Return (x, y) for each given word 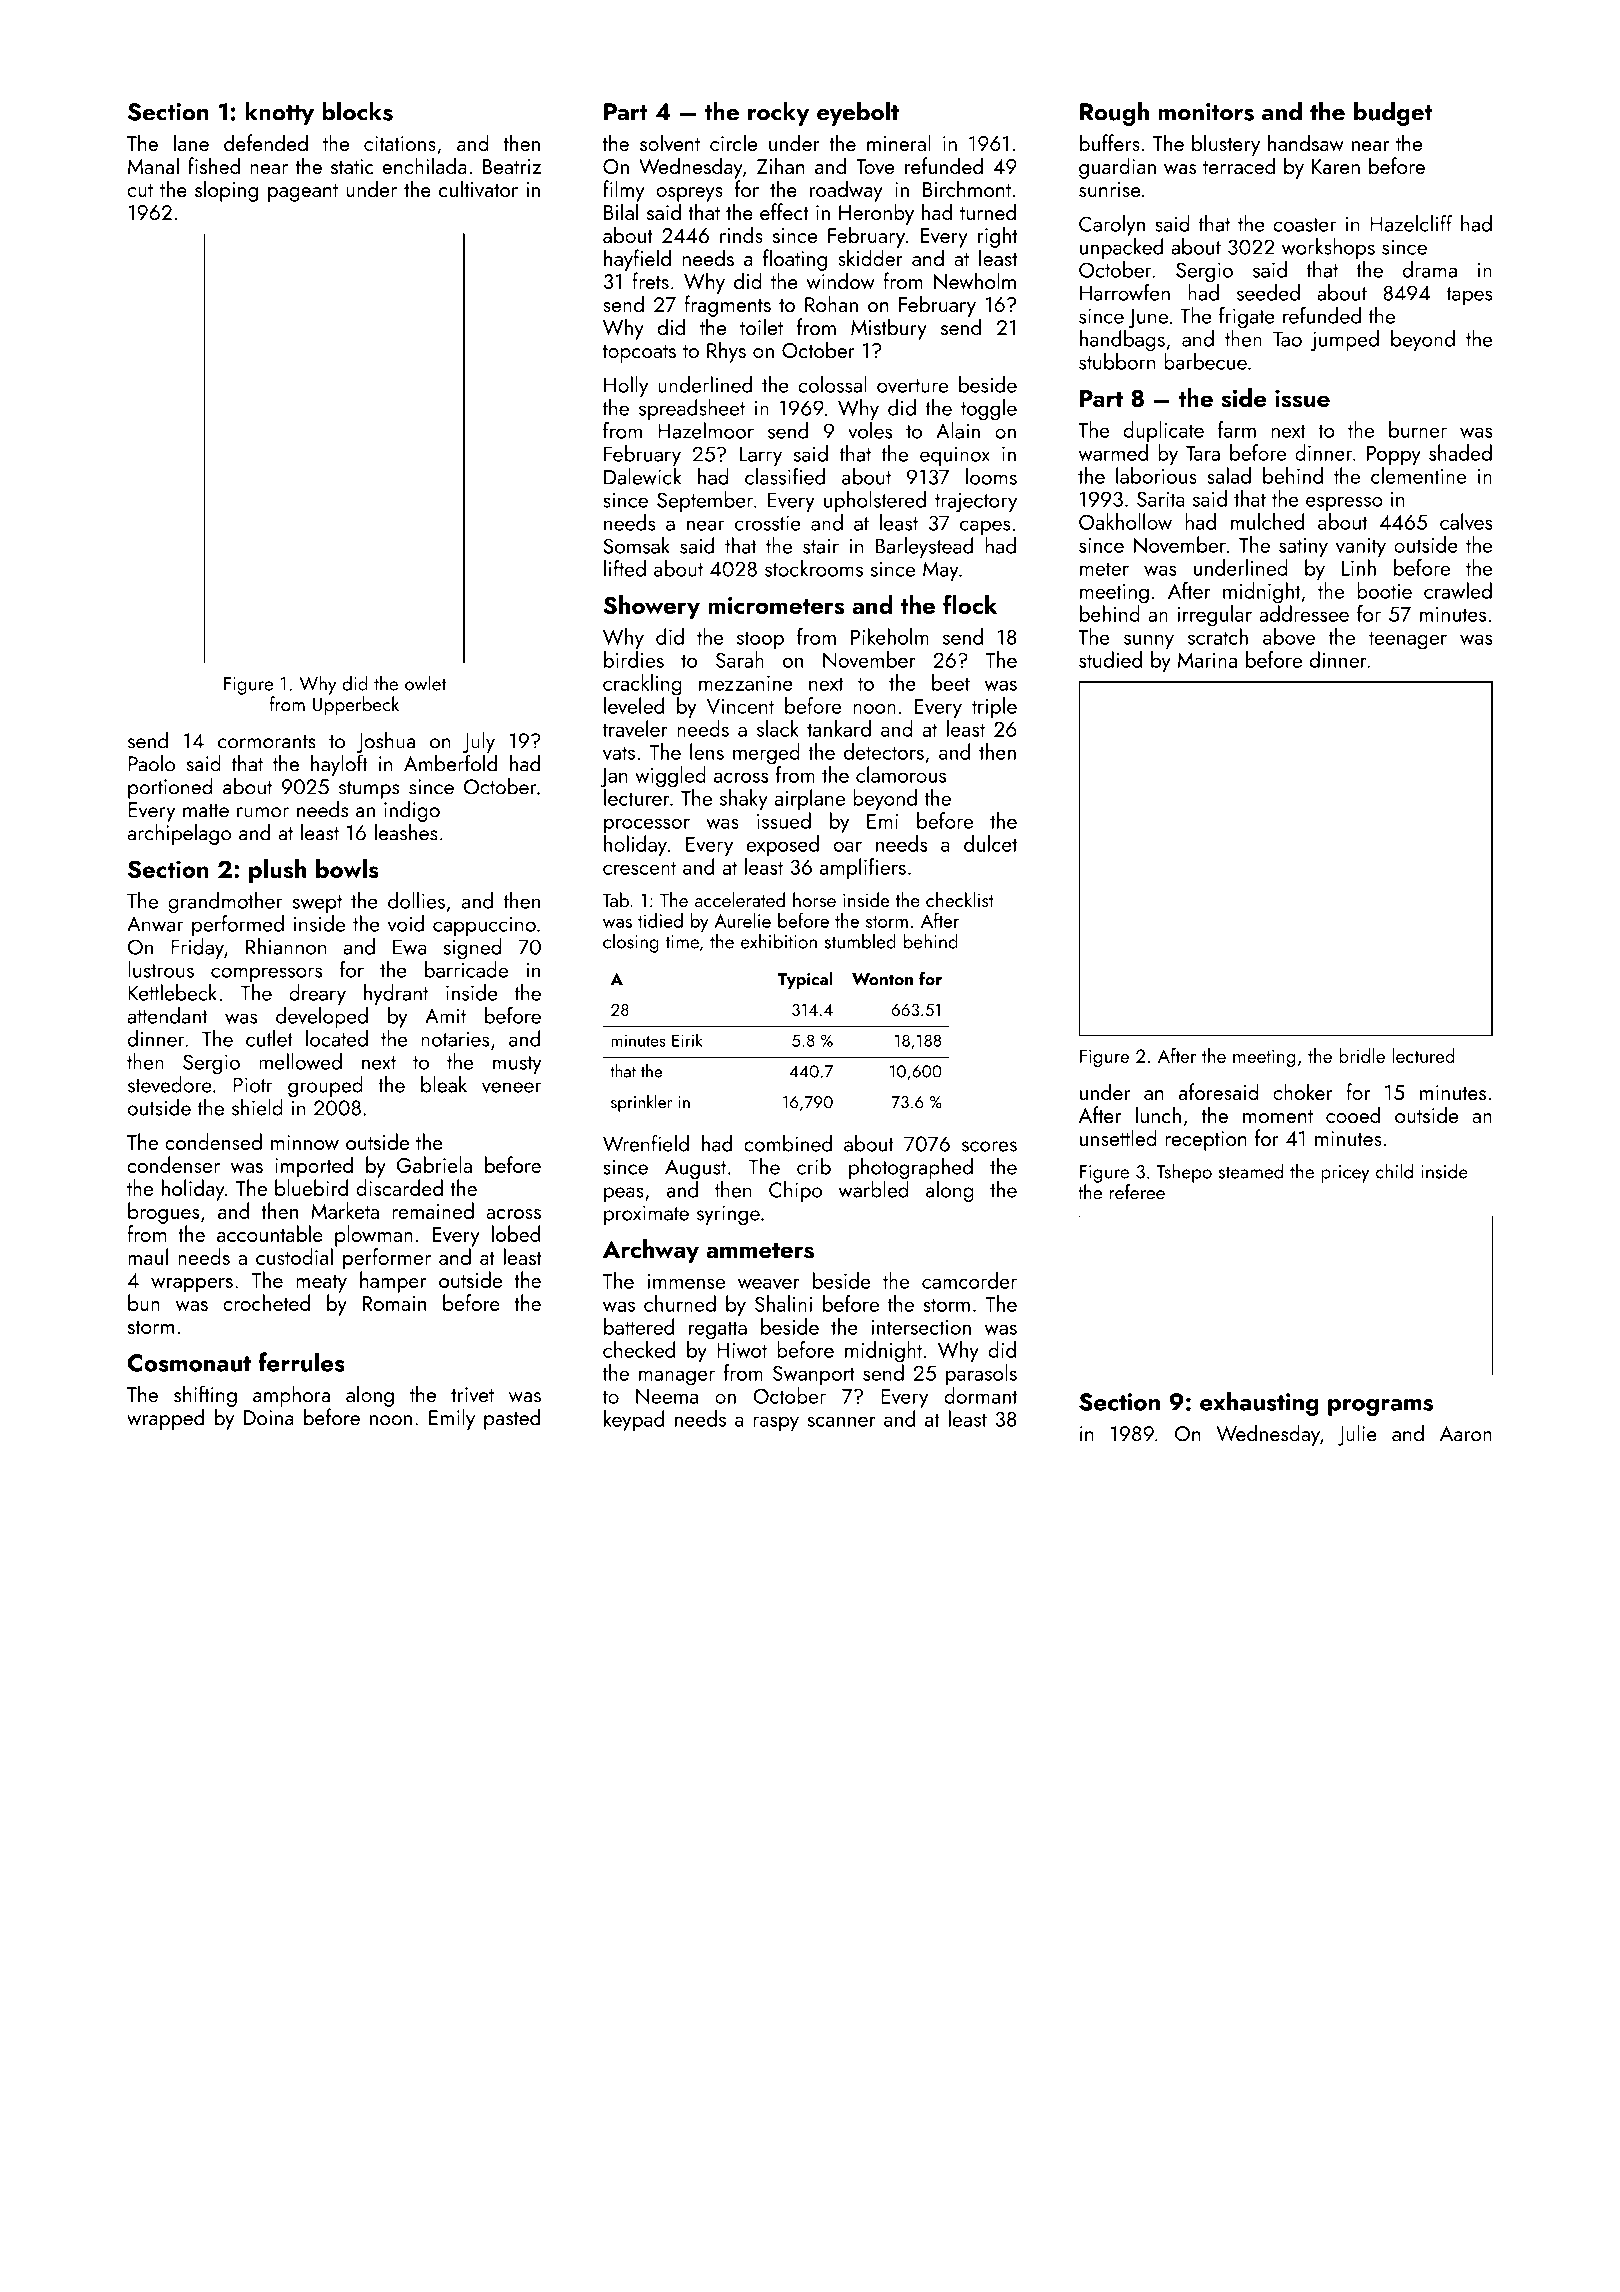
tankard (839, 728)
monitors (1206, 112)
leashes (406, 832)
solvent (670, 142)
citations (400, 143)
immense (686, 1281)
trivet (472, 1395)
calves (1466, 521)
